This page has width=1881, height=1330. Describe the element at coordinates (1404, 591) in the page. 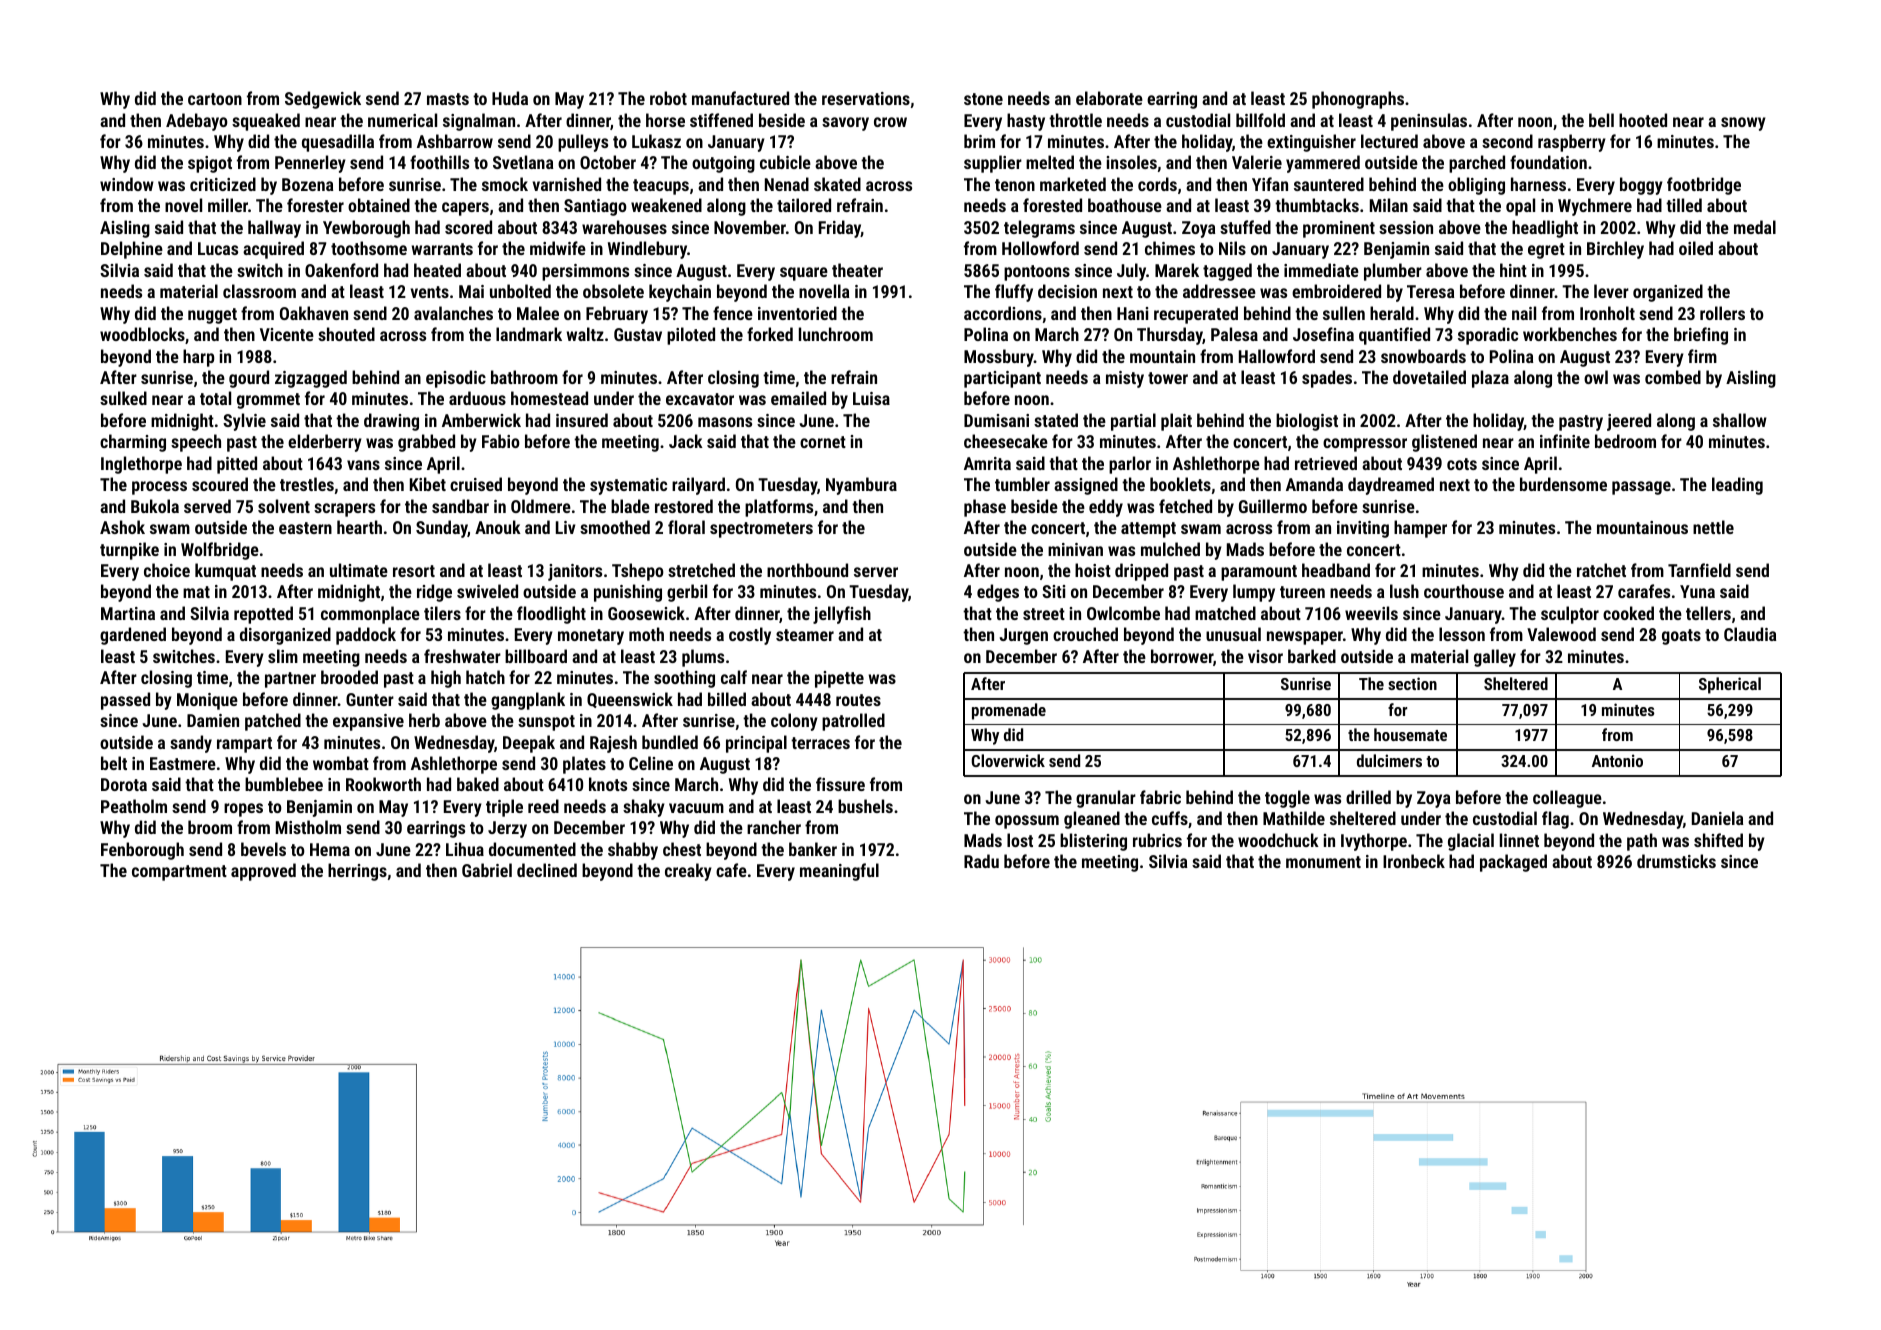

I see `lush` at that location.
